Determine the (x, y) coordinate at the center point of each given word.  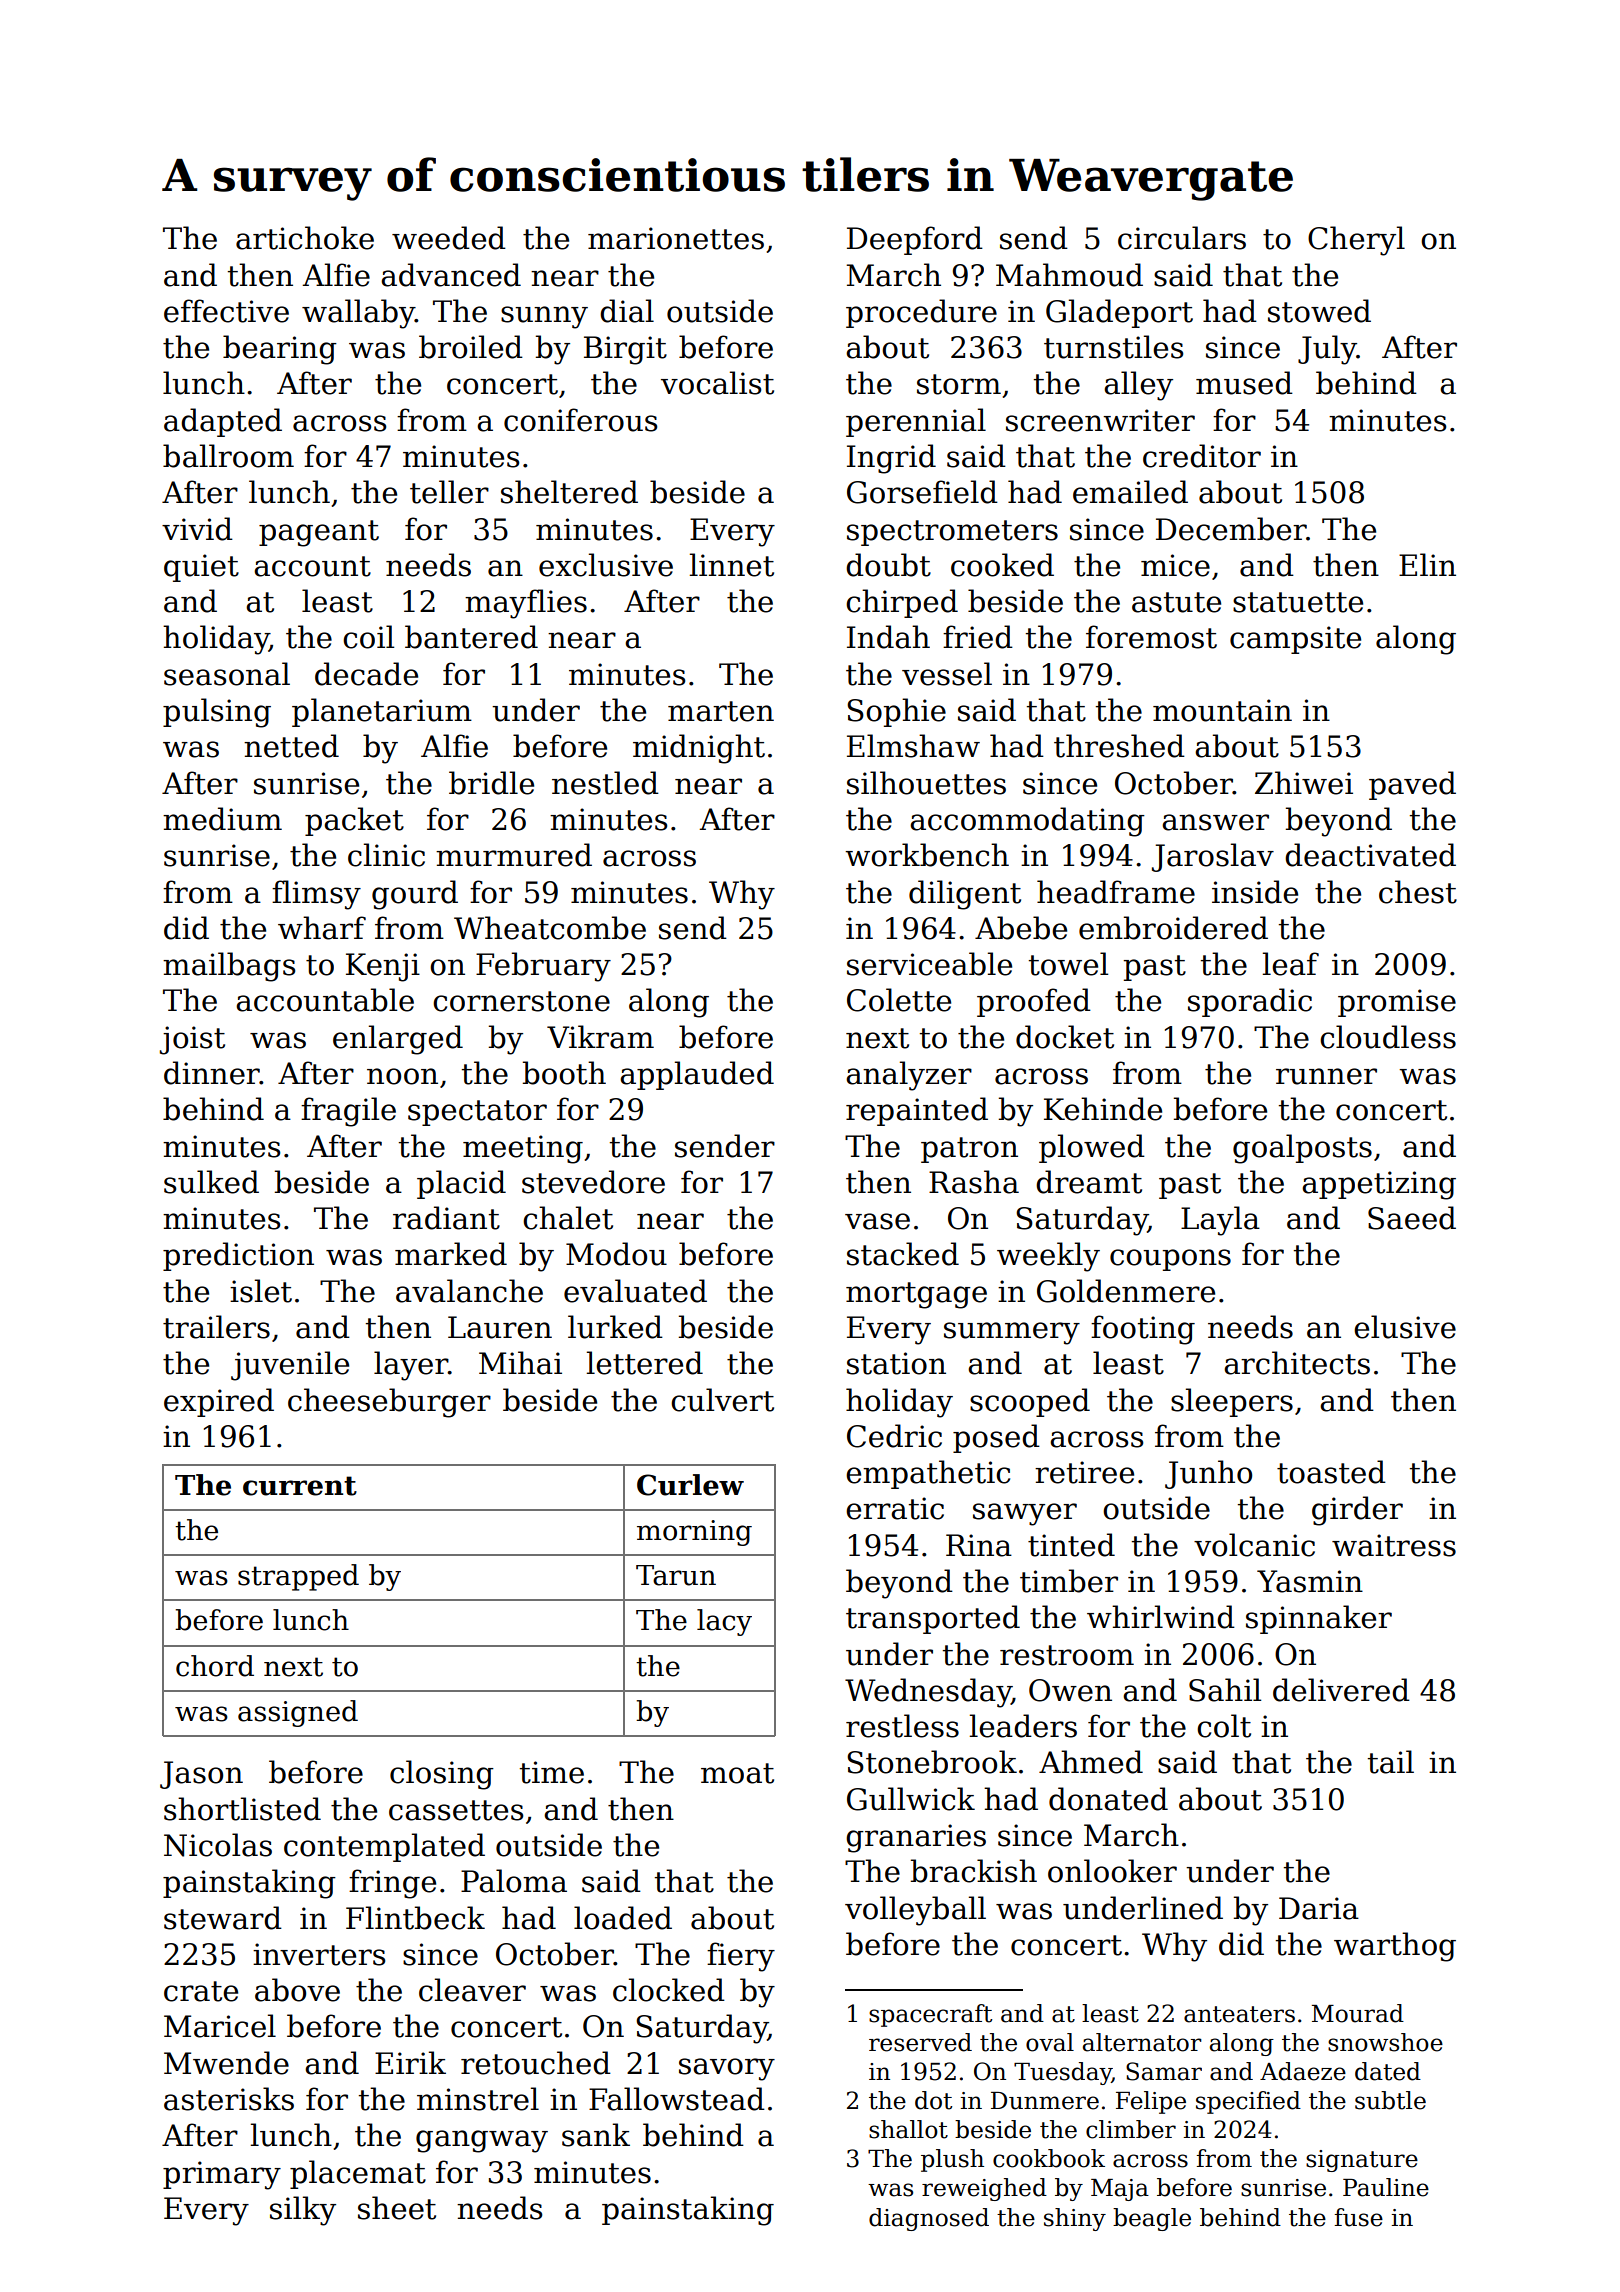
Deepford (915, 240)
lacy (724, 1622)
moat (737, 1773)
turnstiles (1113, 347)
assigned (298, 1713)
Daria (1319, 1908)
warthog (1395, 1947)
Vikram (600, 1037)
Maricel (220, 2026)
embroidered (1173, 928)
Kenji (383, 967)
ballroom (228, 456)
